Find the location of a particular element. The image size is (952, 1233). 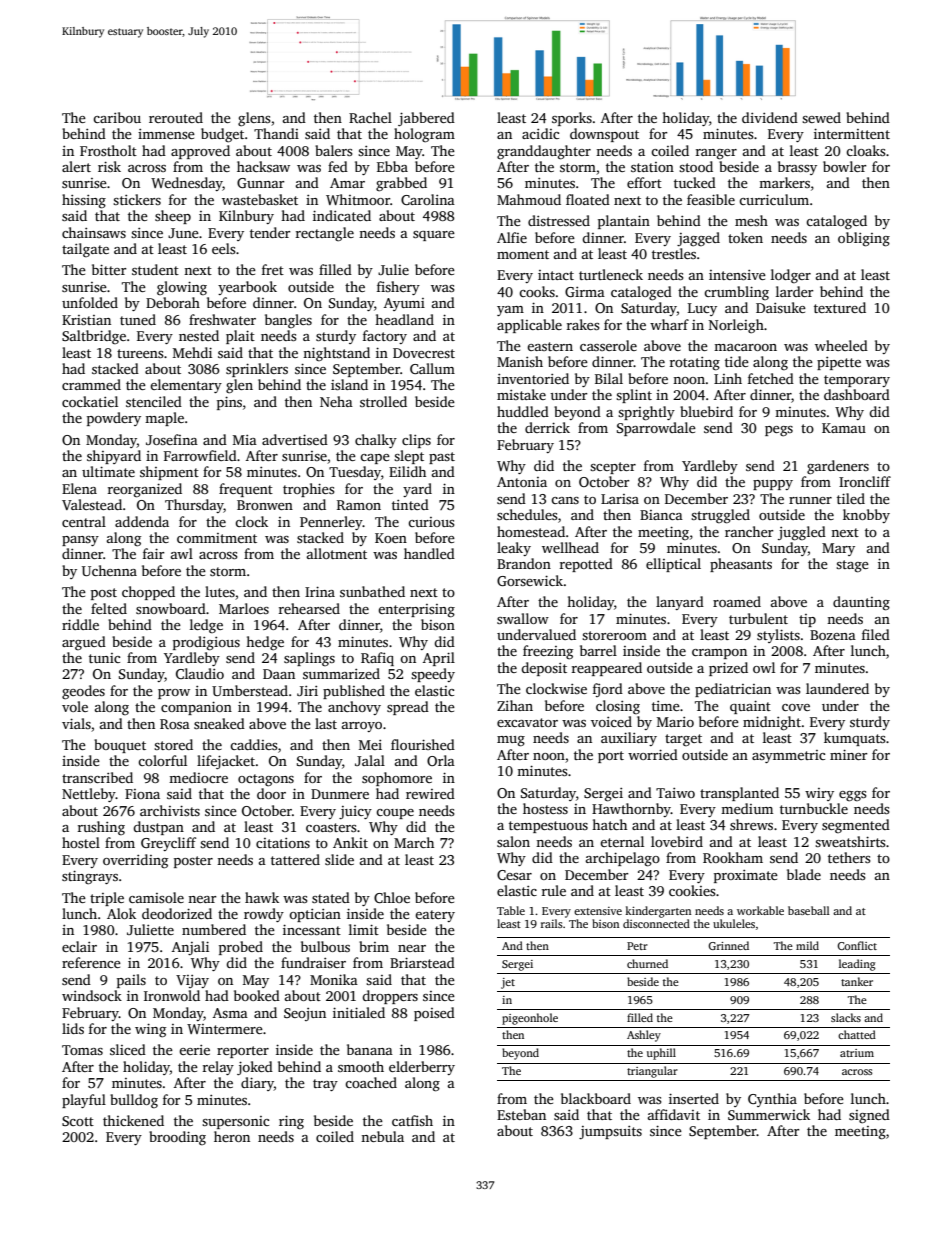

trestles is located at coordinates (674, 253).
